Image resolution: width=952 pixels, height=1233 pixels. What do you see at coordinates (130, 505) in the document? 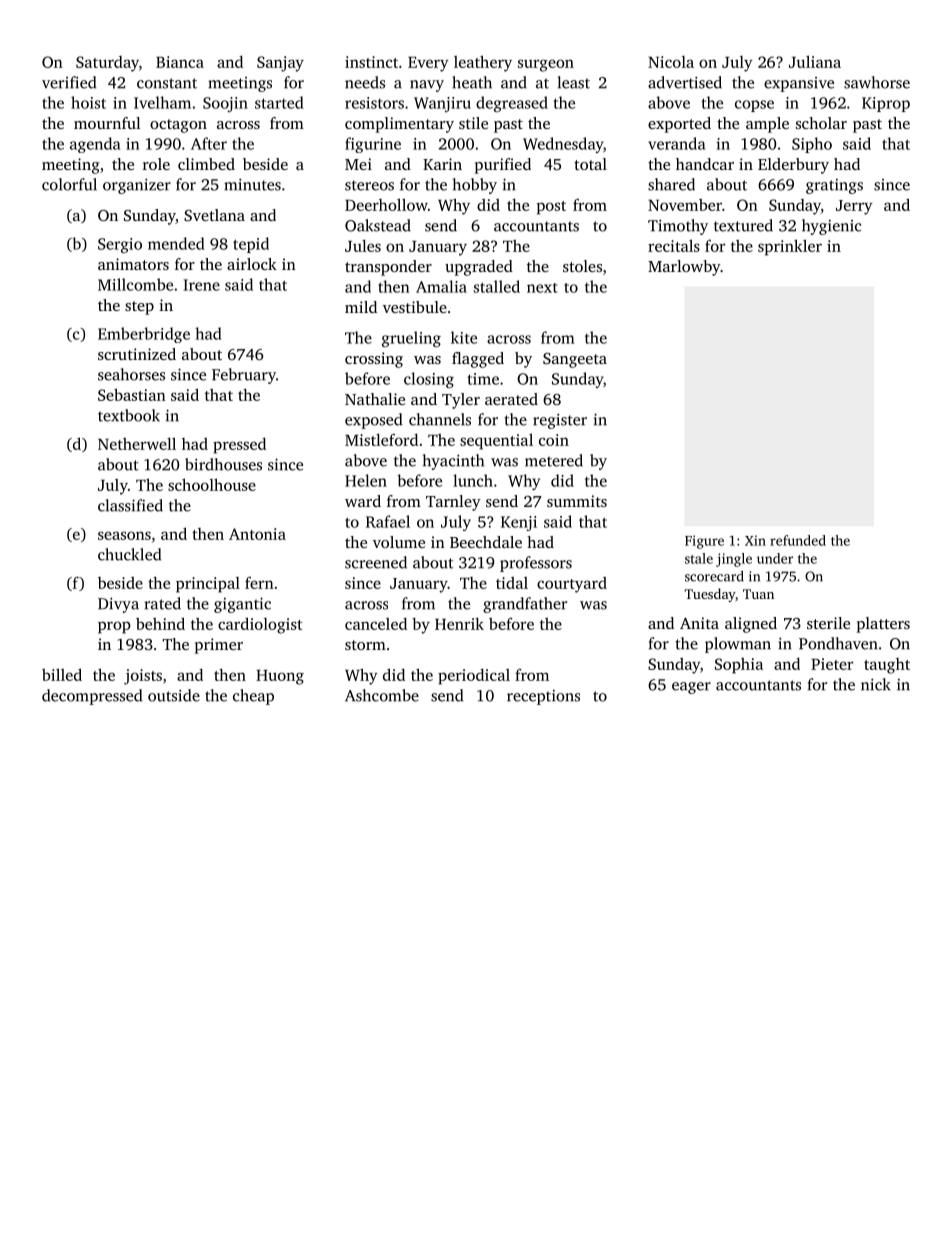
I see `classified` at bounding box center [130, 505].
